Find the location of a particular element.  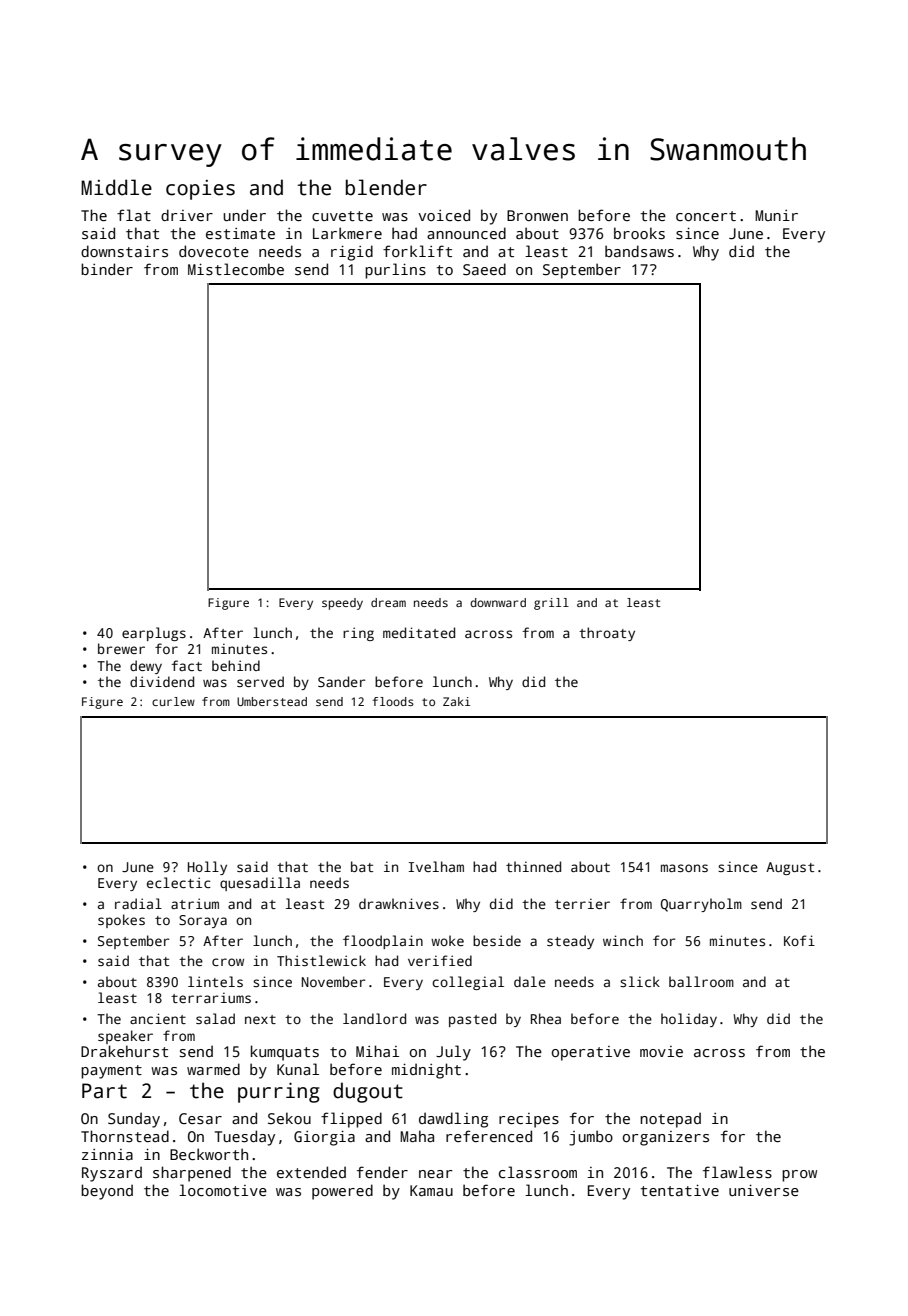

beyond is located at coordinates (107, 1192).
